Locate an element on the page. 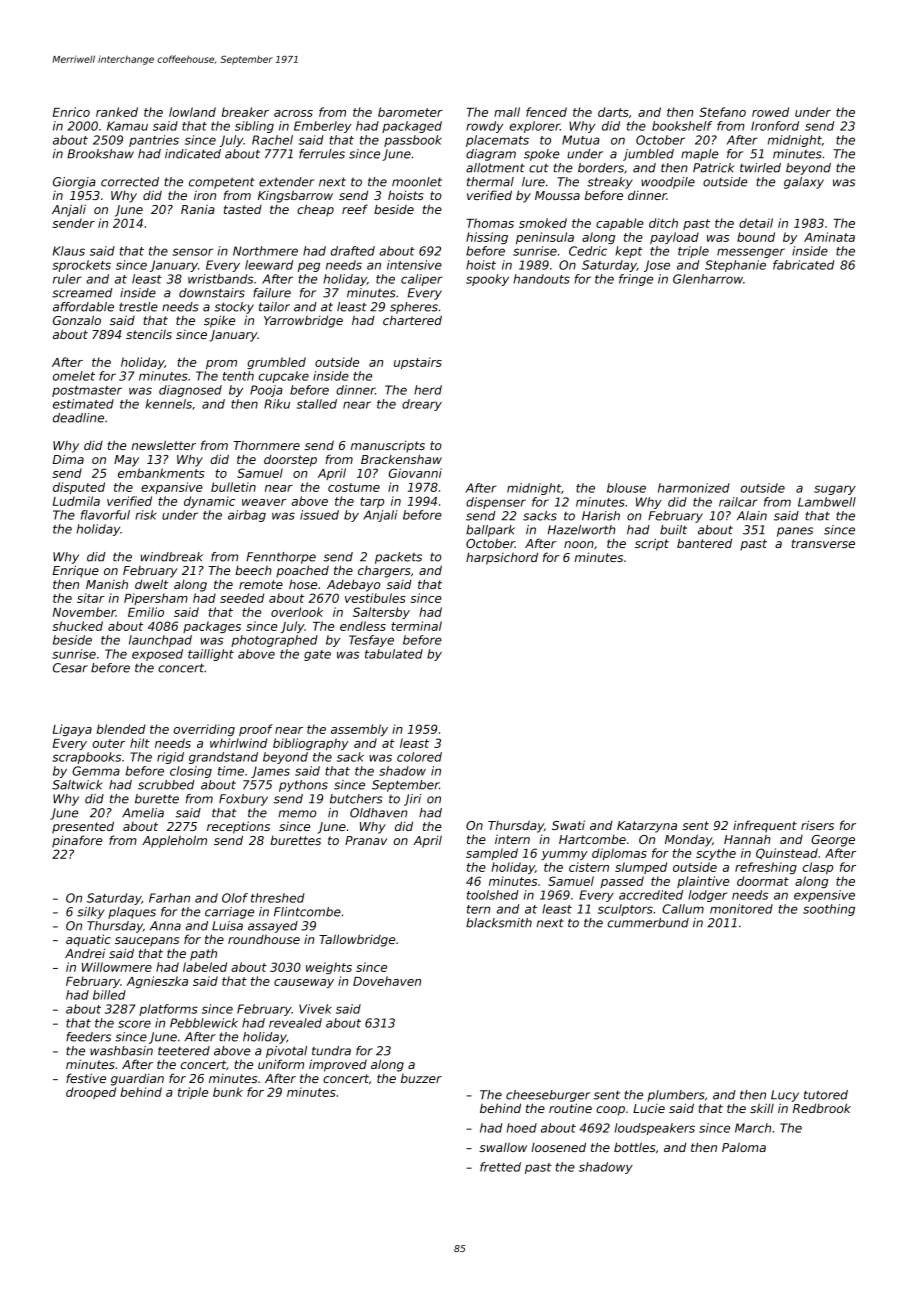 This document has height=1316, width=908. risers is located at coordinates (817, 825).
